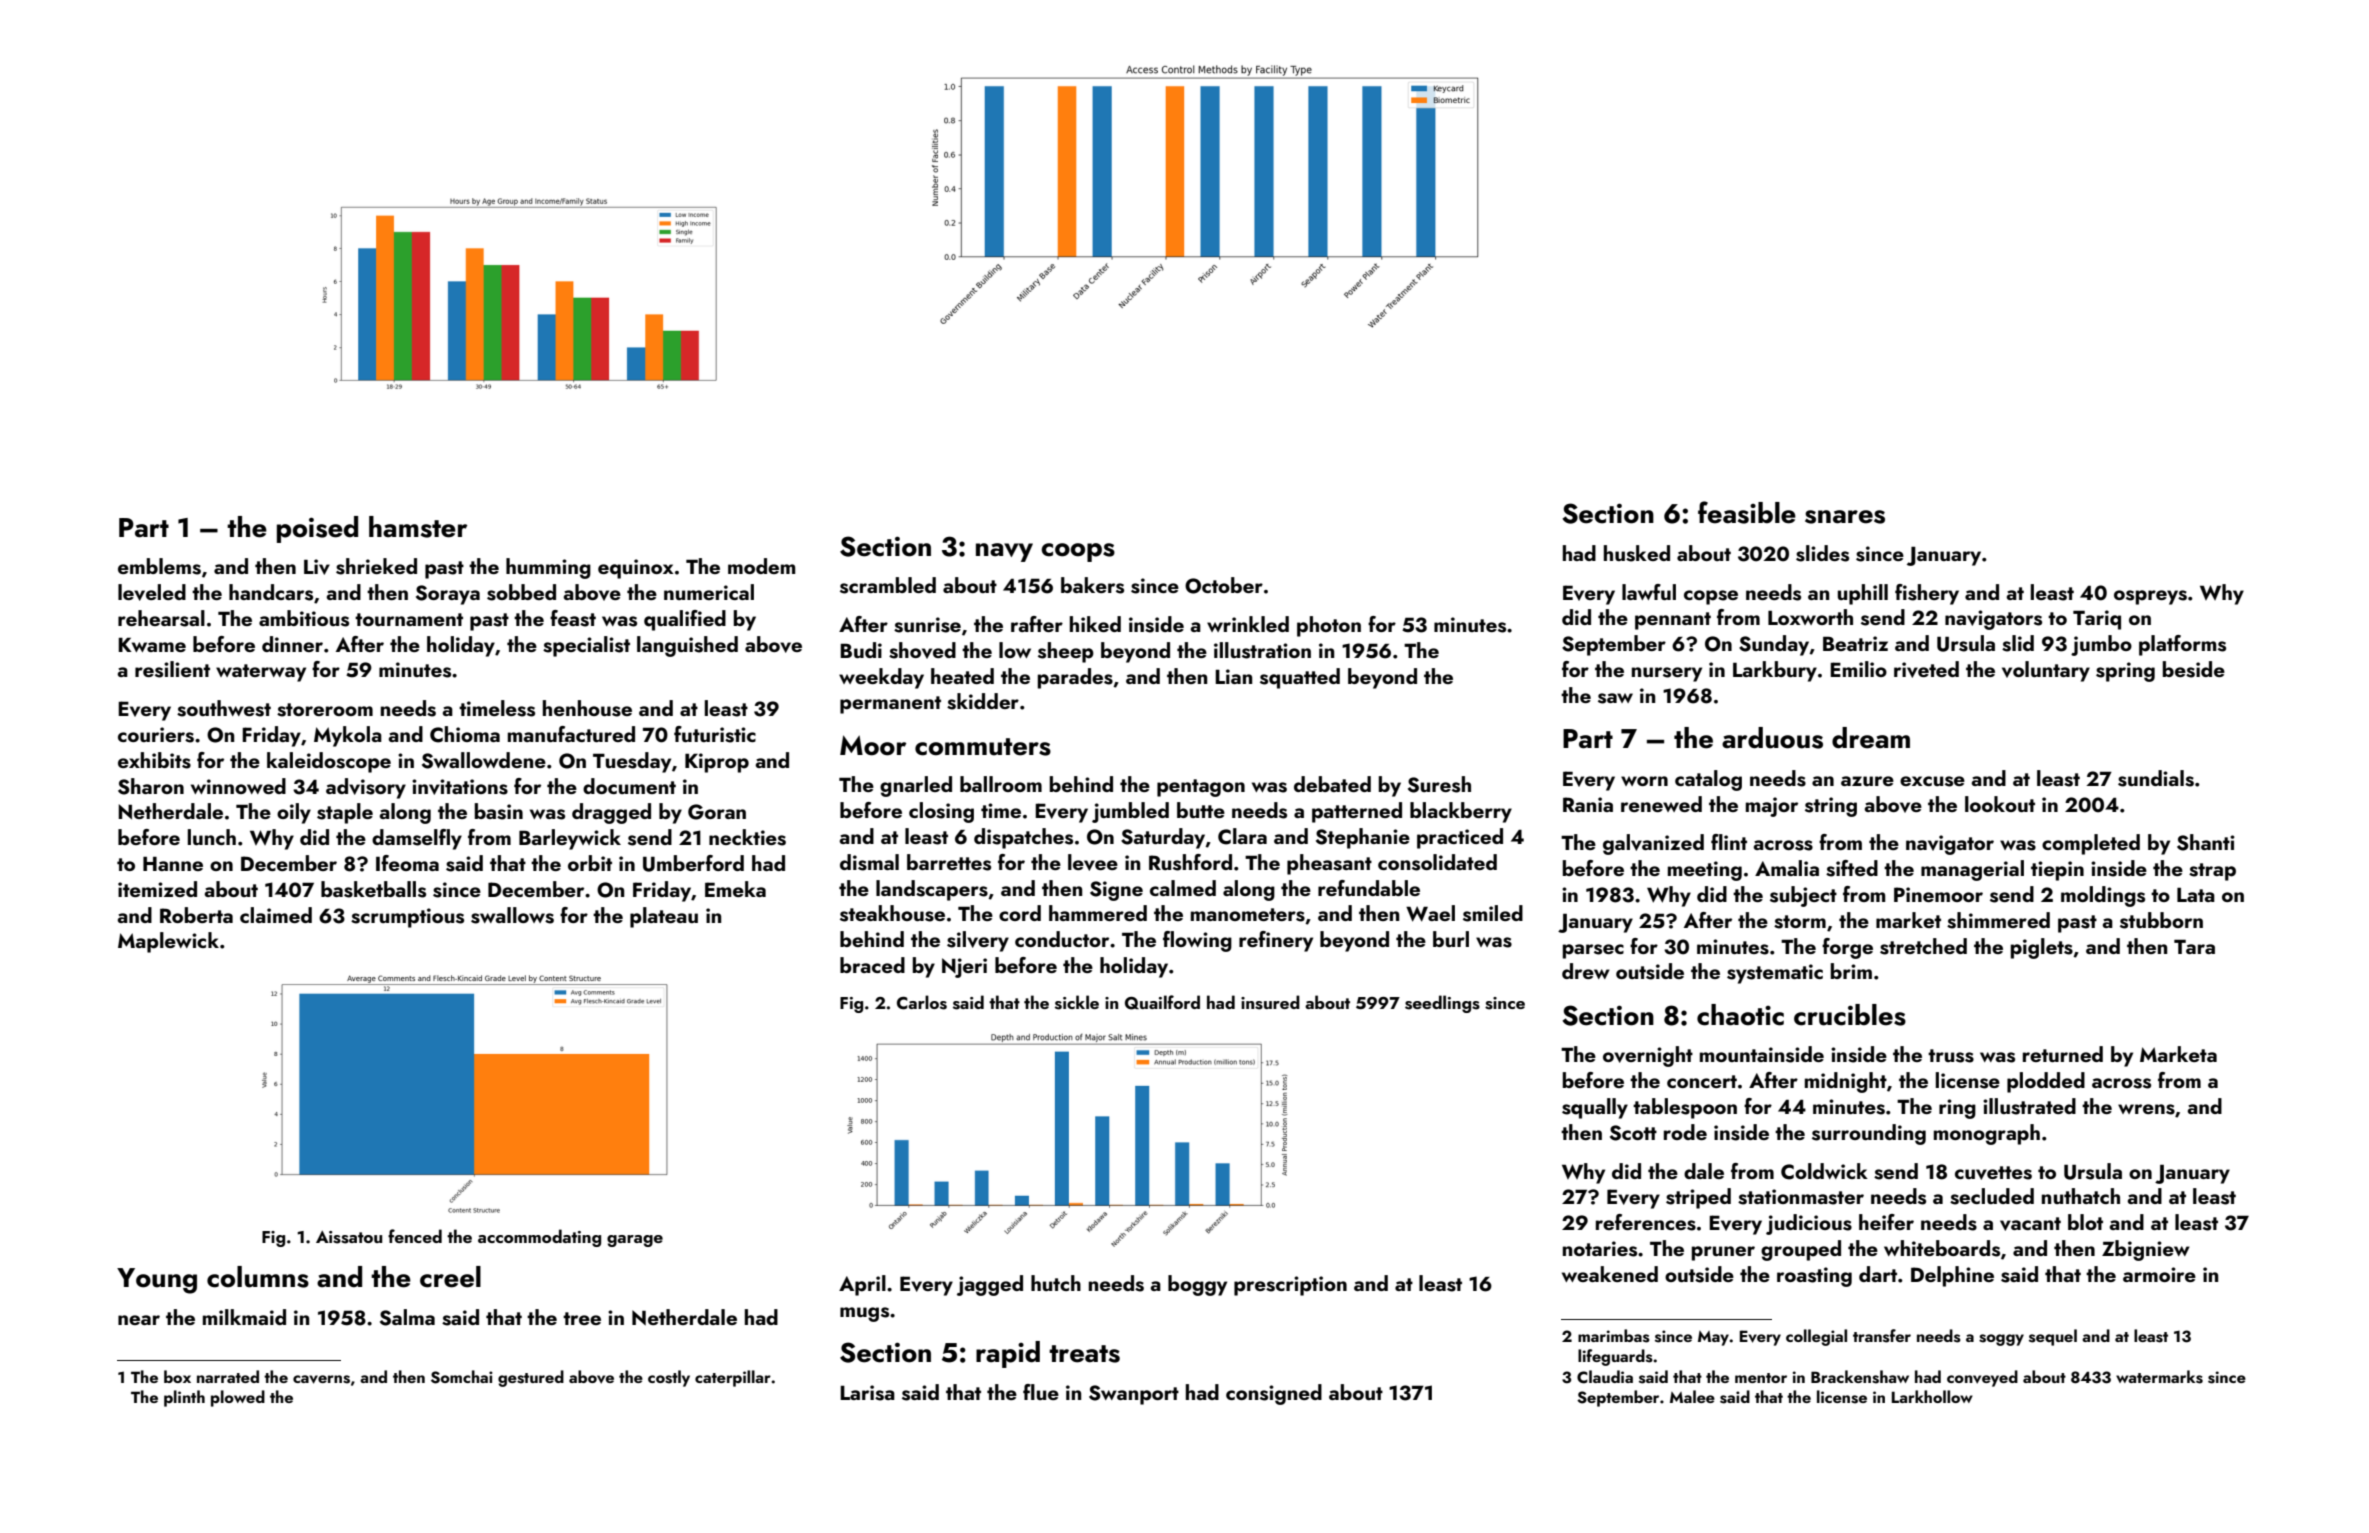 This screenshot has width=2369, height=1533. What do you see at coordinates (1600, 1249) in the screenshot?
I see `notaries` at bounding box center [1600, 1249].
